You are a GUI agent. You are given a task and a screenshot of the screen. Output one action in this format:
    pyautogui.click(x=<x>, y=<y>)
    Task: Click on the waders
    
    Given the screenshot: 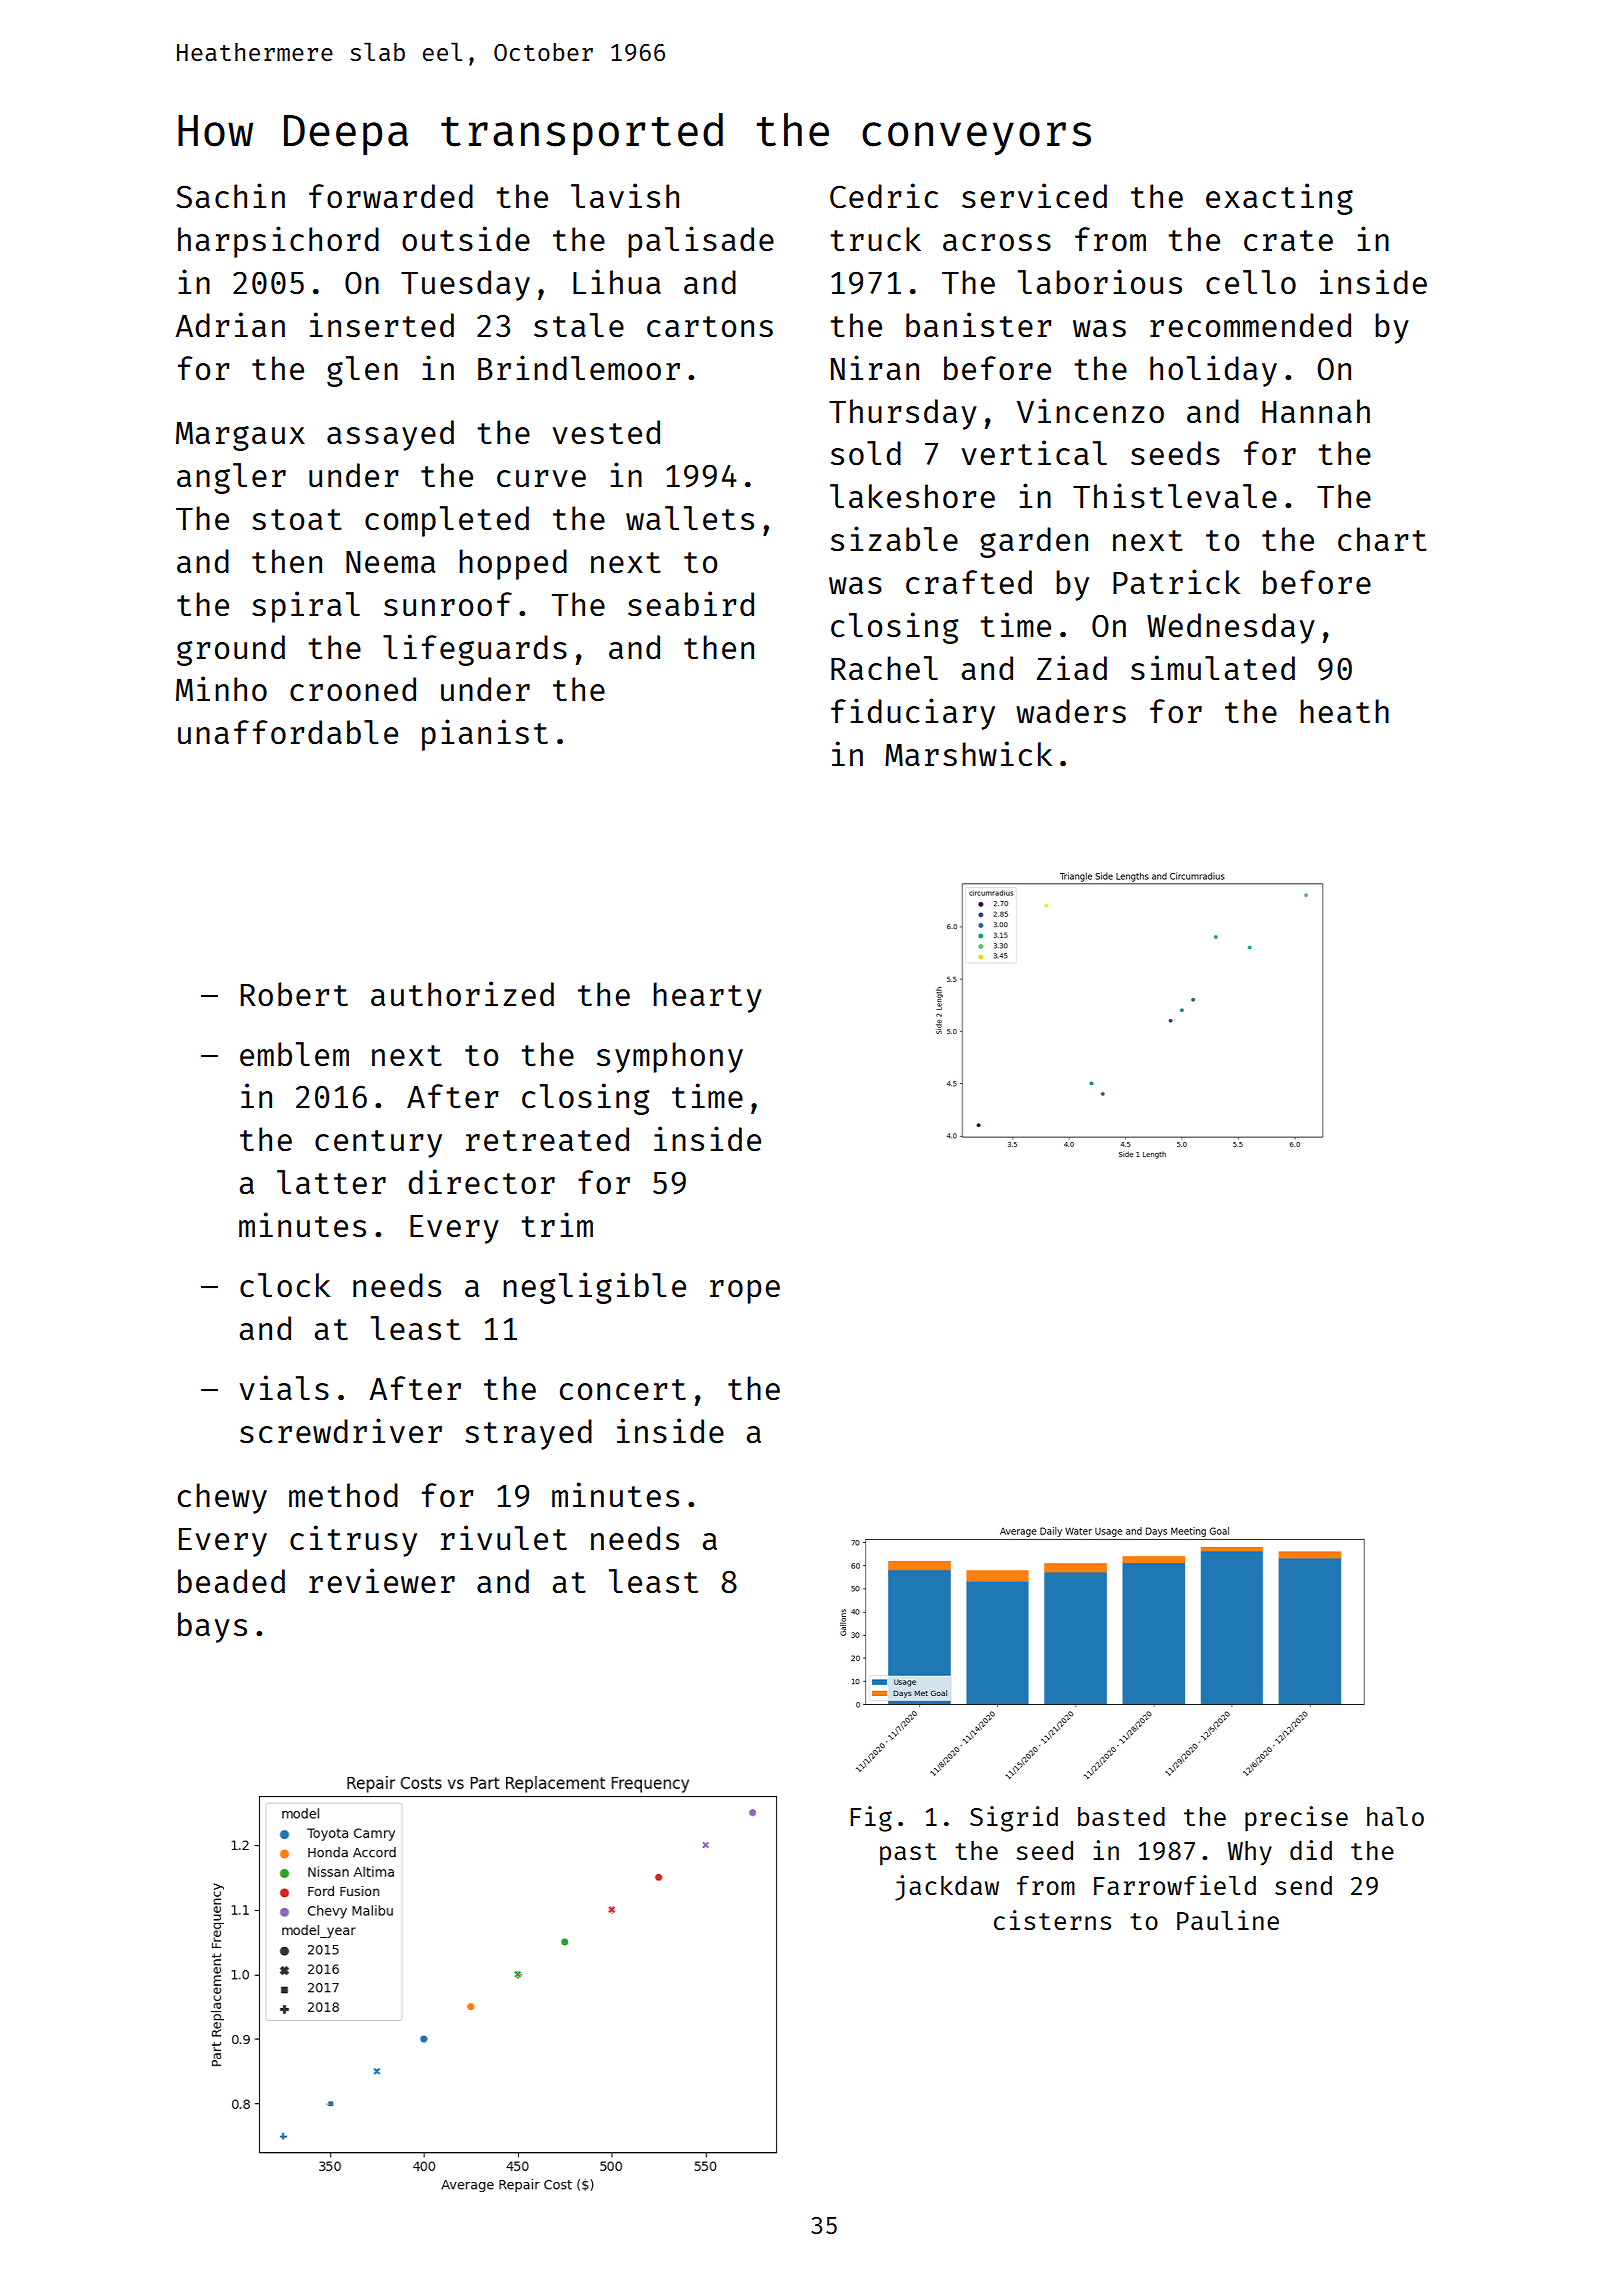 What is the action you would take?
    pyautogui.click(x=1071, y=711)
